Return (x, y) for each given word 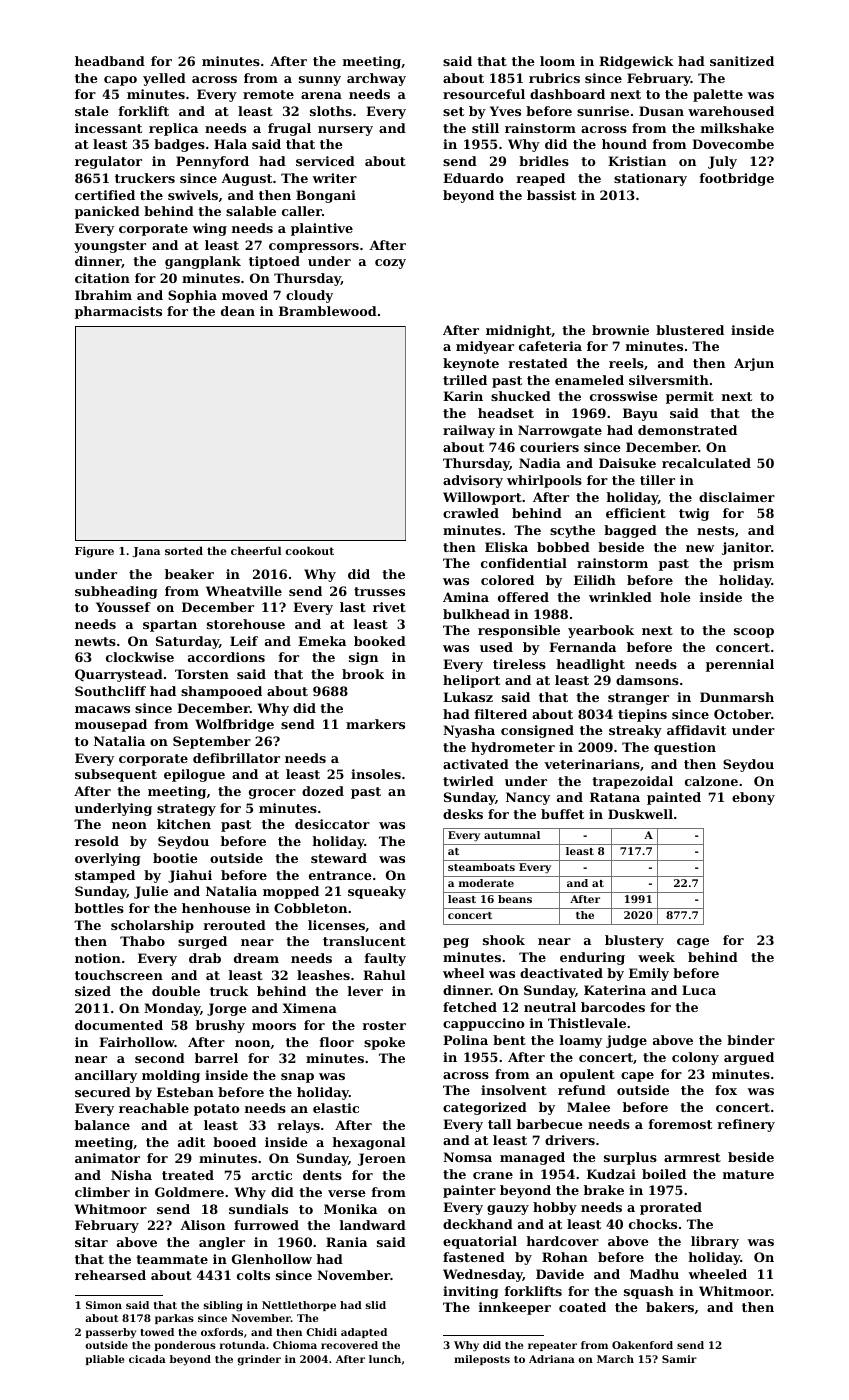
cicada (147, 1359)
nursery (345, 131)
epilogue (194, 775)
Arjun (754, 364)
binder (751, 1040)
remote (268, 94)
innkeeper (515, 1308)
